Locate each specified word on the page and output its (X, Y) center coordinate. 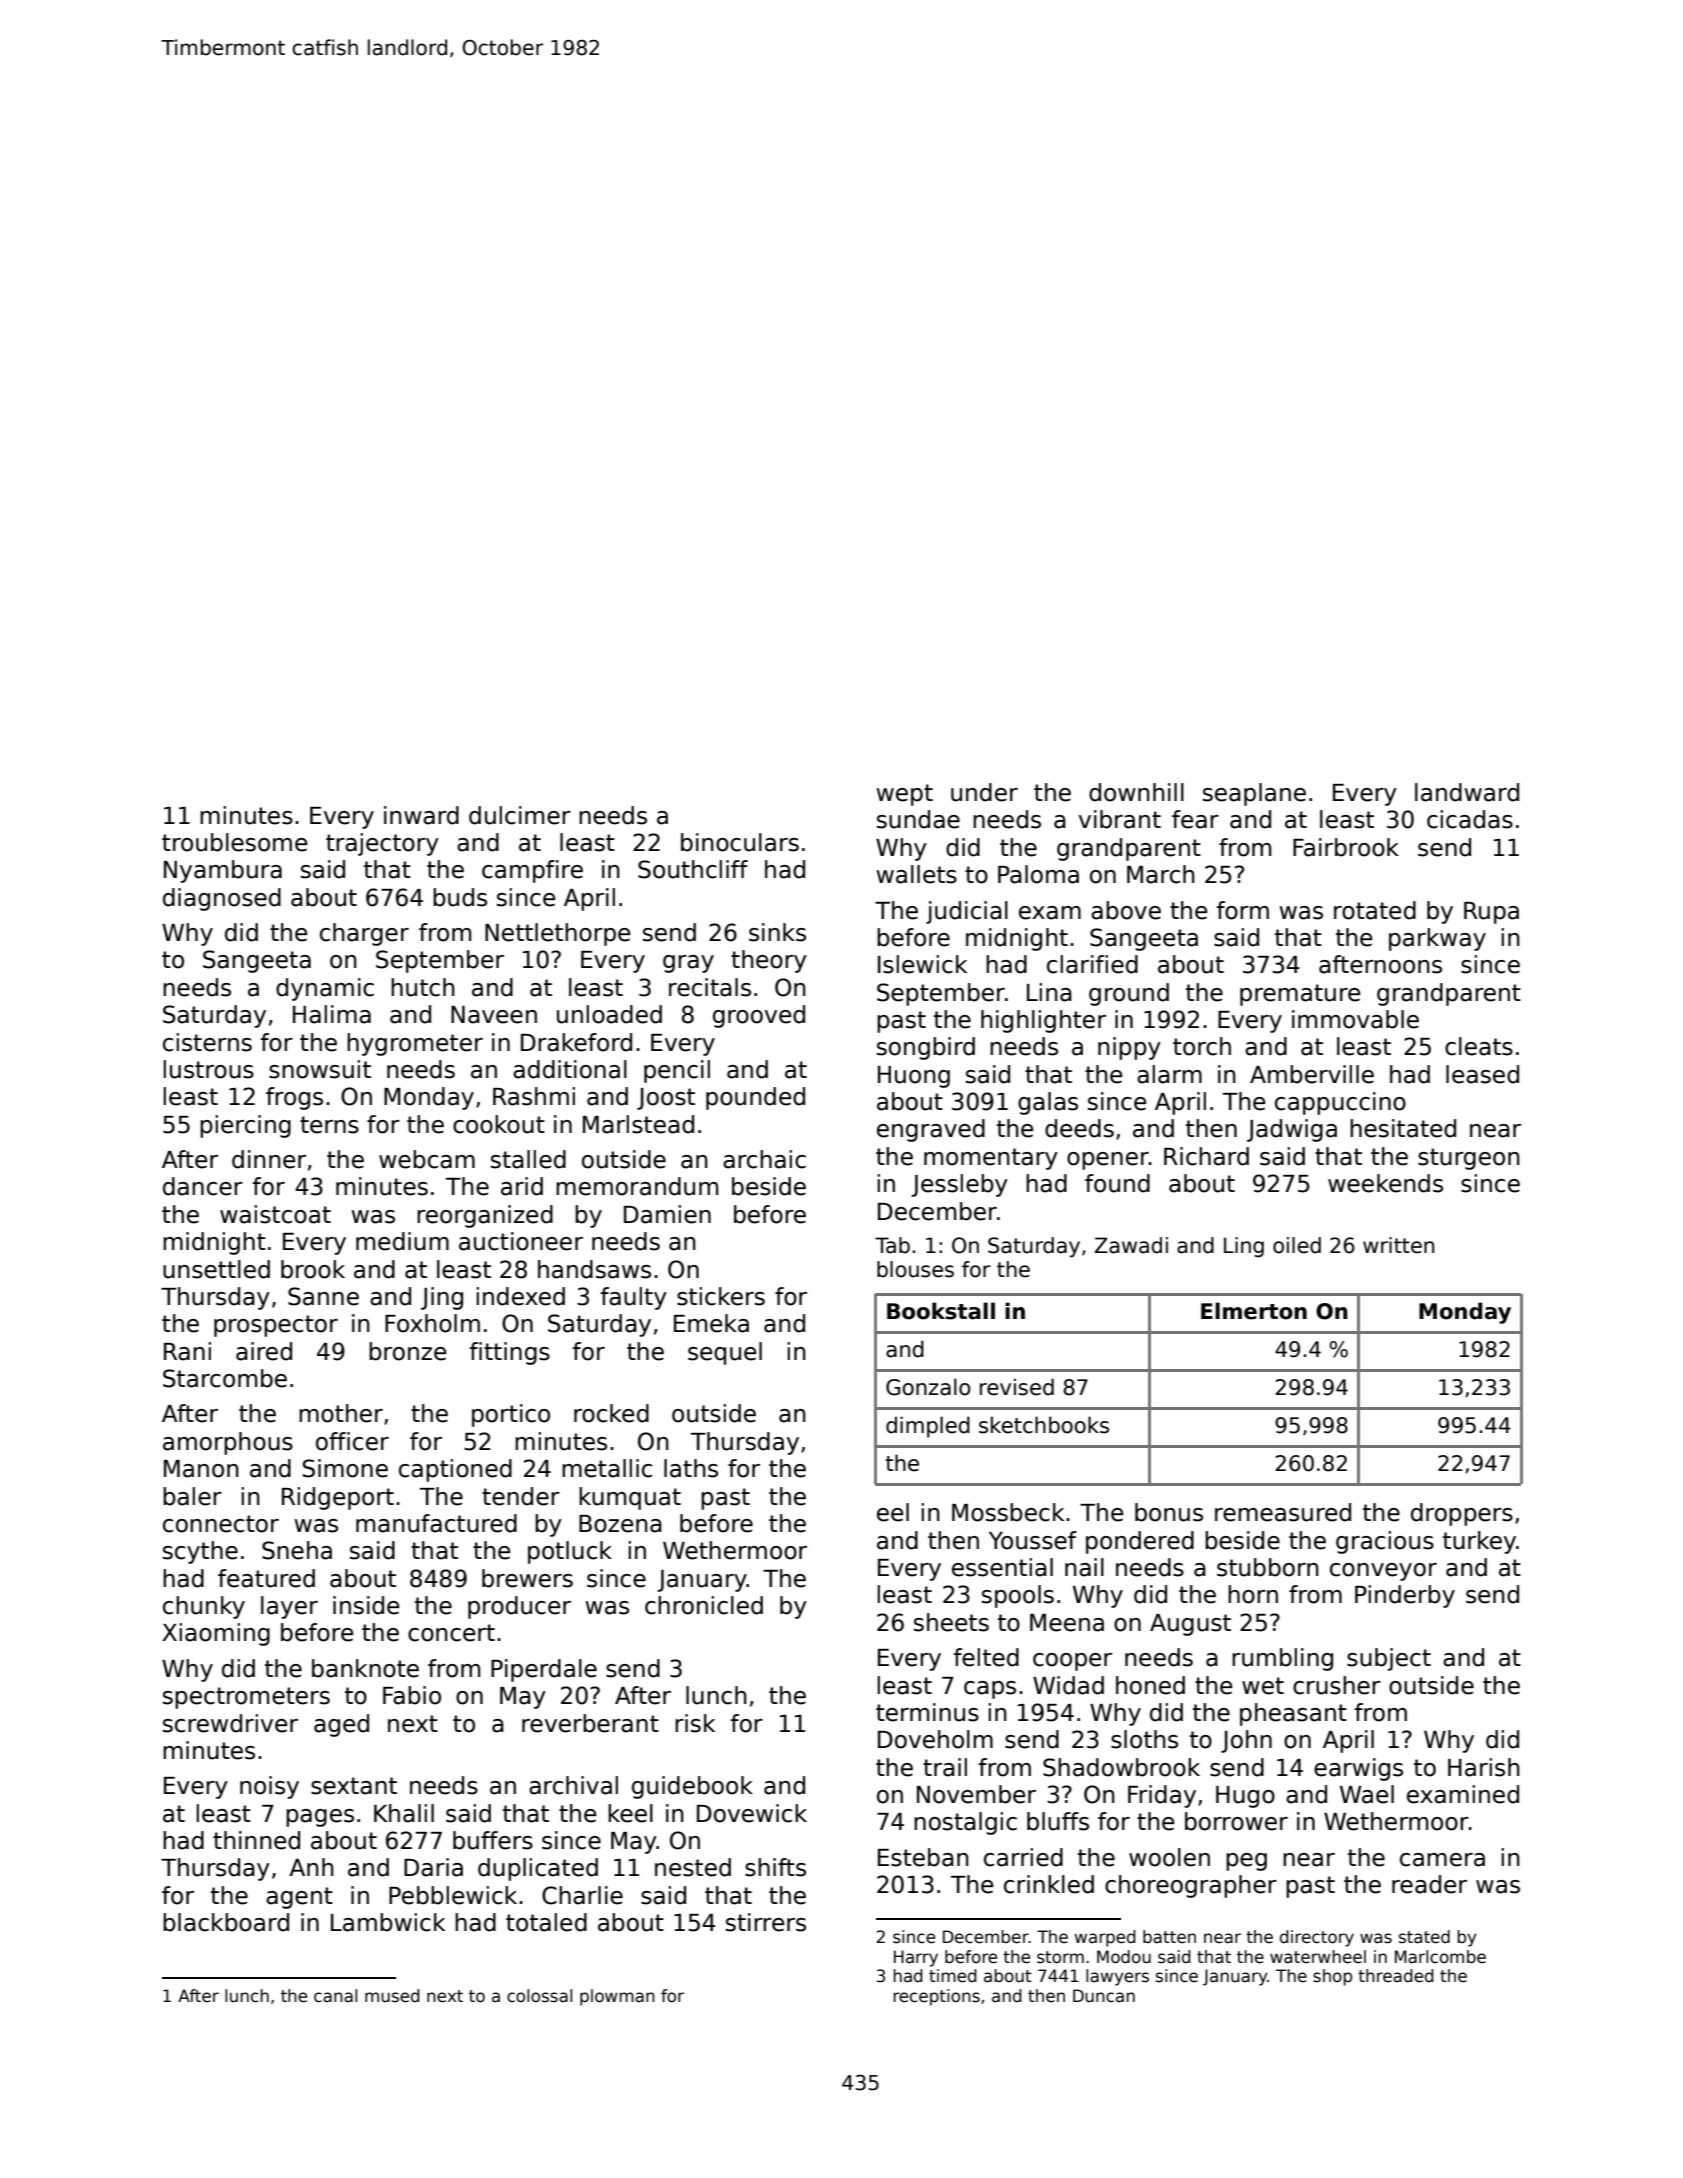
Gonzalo (928, 1387)
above (1126, 910)
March (1161, 874)
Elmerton (1254, 1311)
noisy (269, 1787)
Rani (187, 1351)
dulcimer (520, 815)
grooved (759, 1016)
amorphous (228, 1443)
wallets (916, 874)
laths (691, 1468)
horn (1253, 1594)
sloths (1144, 1739)
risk (695, 1723)
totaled (546, 1922)
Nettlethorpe (557, 934)
